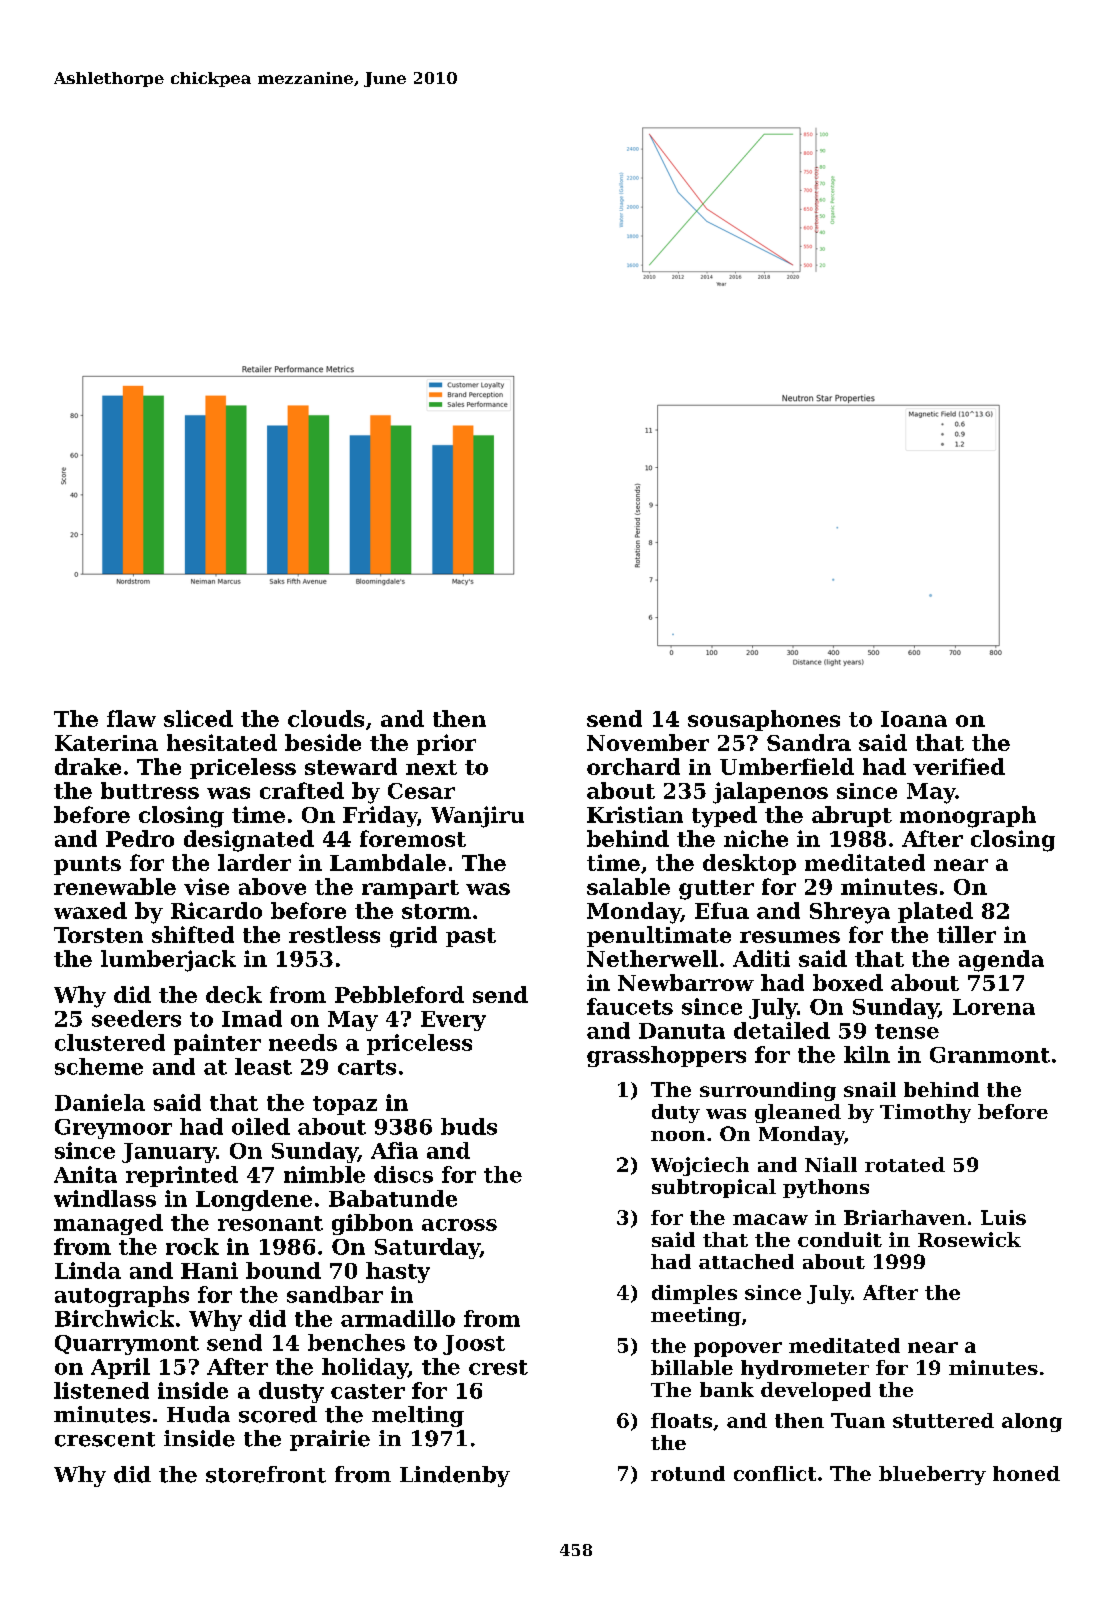 This screenshot has width=1118, height=1619. What do you see at coordinates (100, 1102) in the screenshot?
I see `Daniela` at bounding box center [100, 1102].
